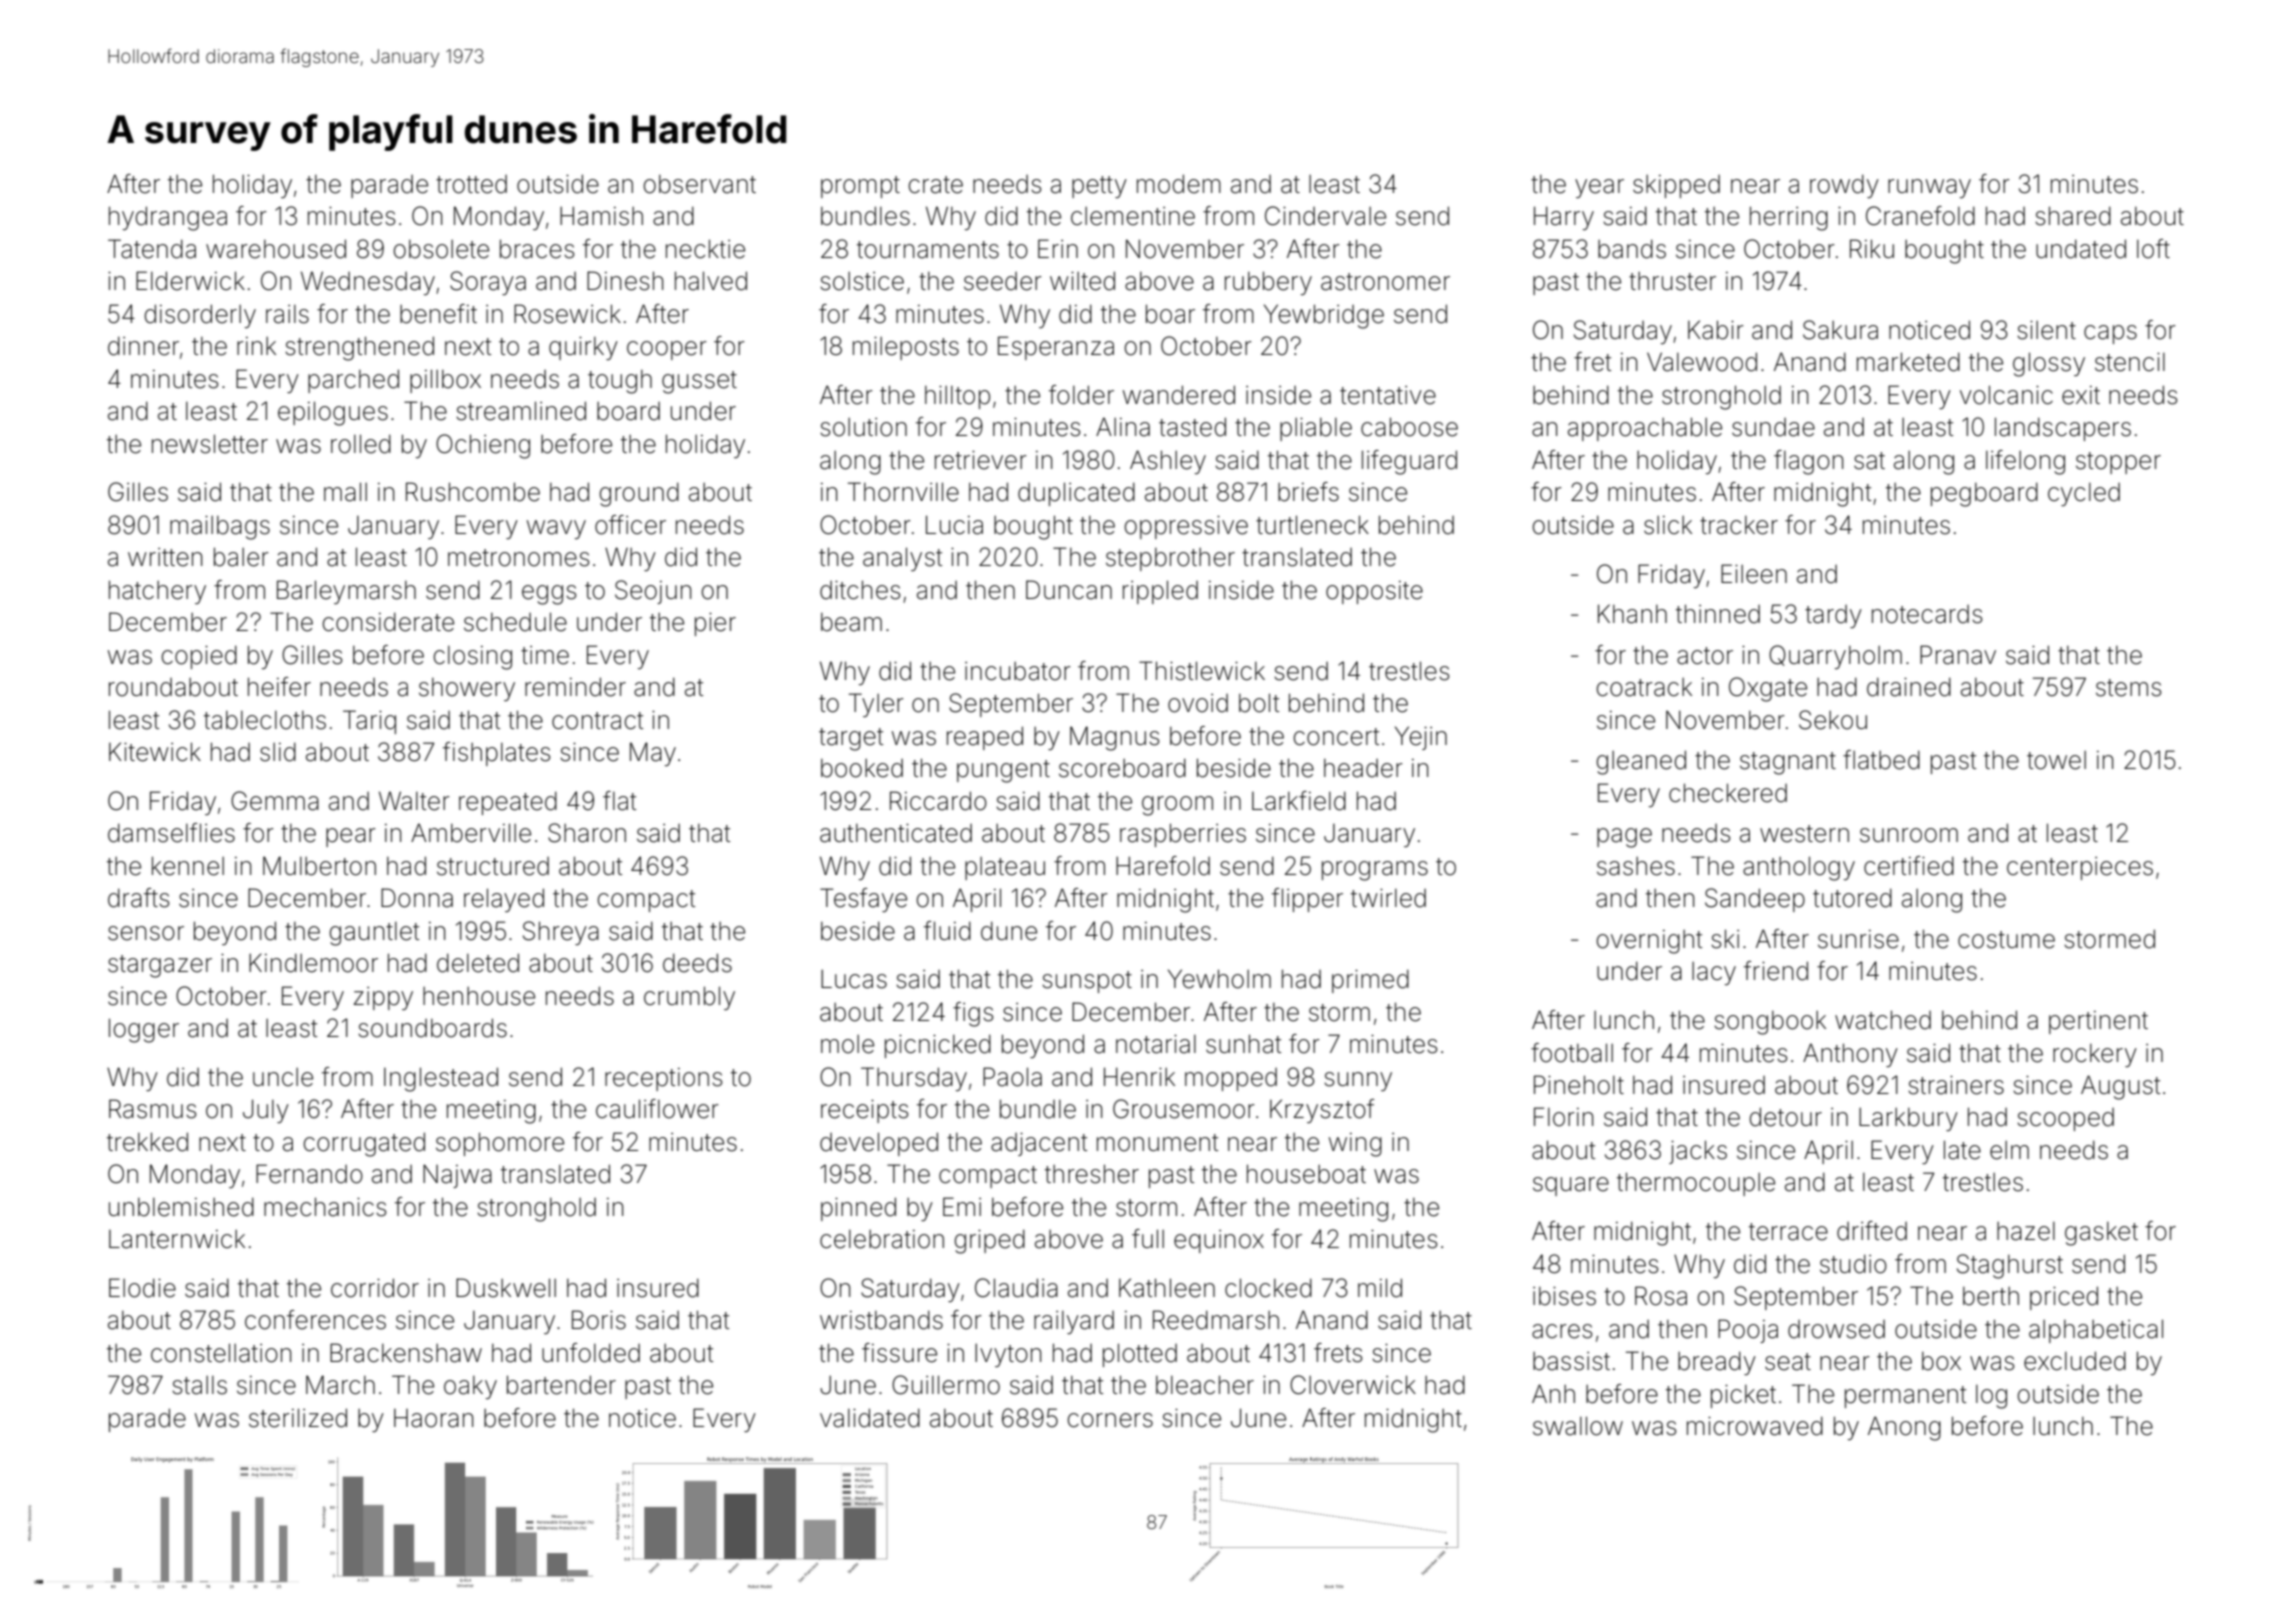 The width and height of the screenshot is (2292, 1620). What do you see at coordinates (851, 739) in the screenshot?
I see `target` at bounding box center [851, 739].
